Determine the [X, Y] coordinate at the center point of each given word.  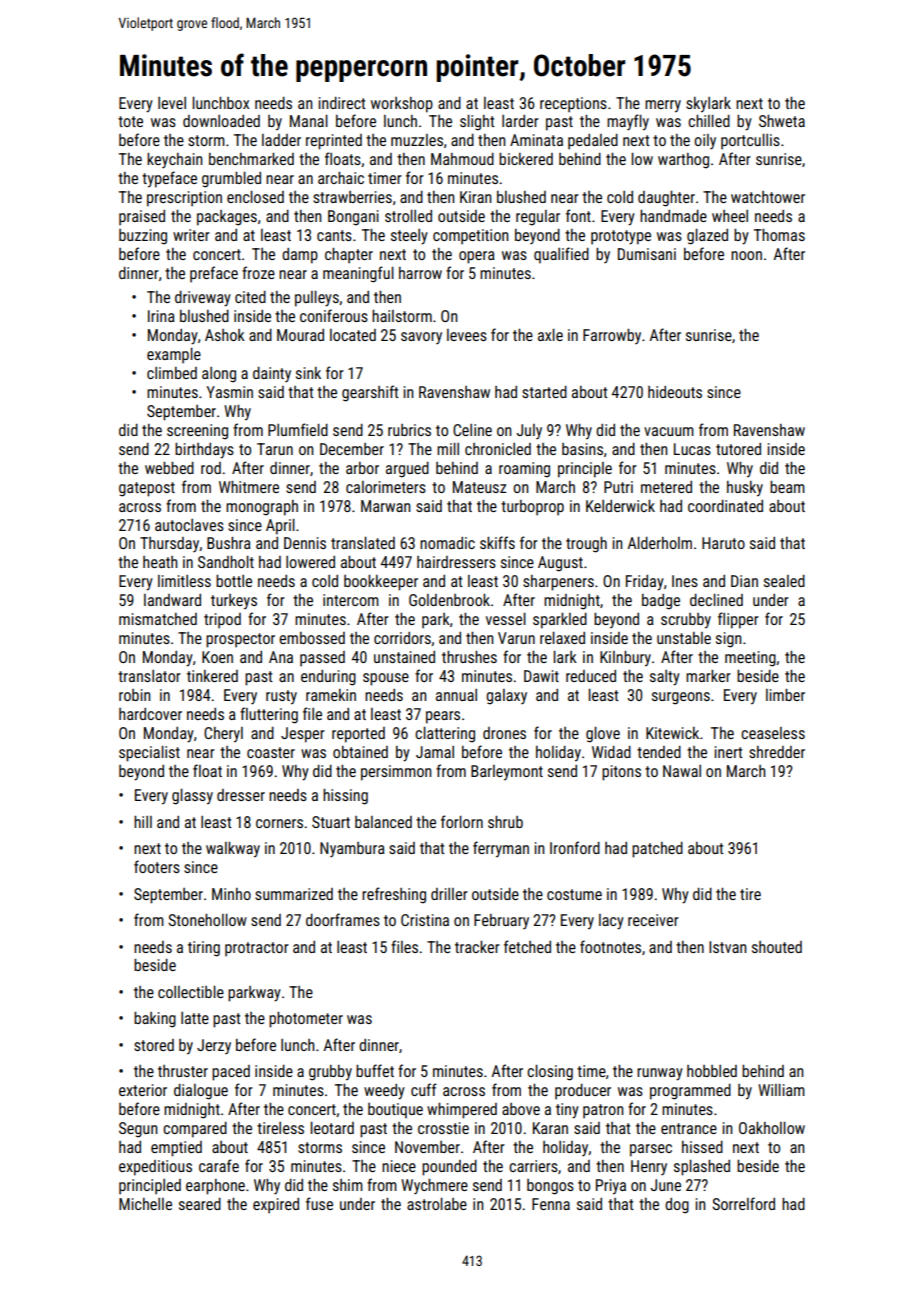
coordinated [725, 506]
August [560, 564]
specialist [149, 754]
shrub [505, 822]
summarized [294, 894]
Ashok [225, 335]
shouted [777, 947]
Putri [618, 487]
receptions [573, 105]
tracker [477, 947]
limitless [184, 581]
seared [200, 1204]
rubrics [409, 430]
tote [130, 121]
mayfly [628, 122]
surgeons [681, 698]
